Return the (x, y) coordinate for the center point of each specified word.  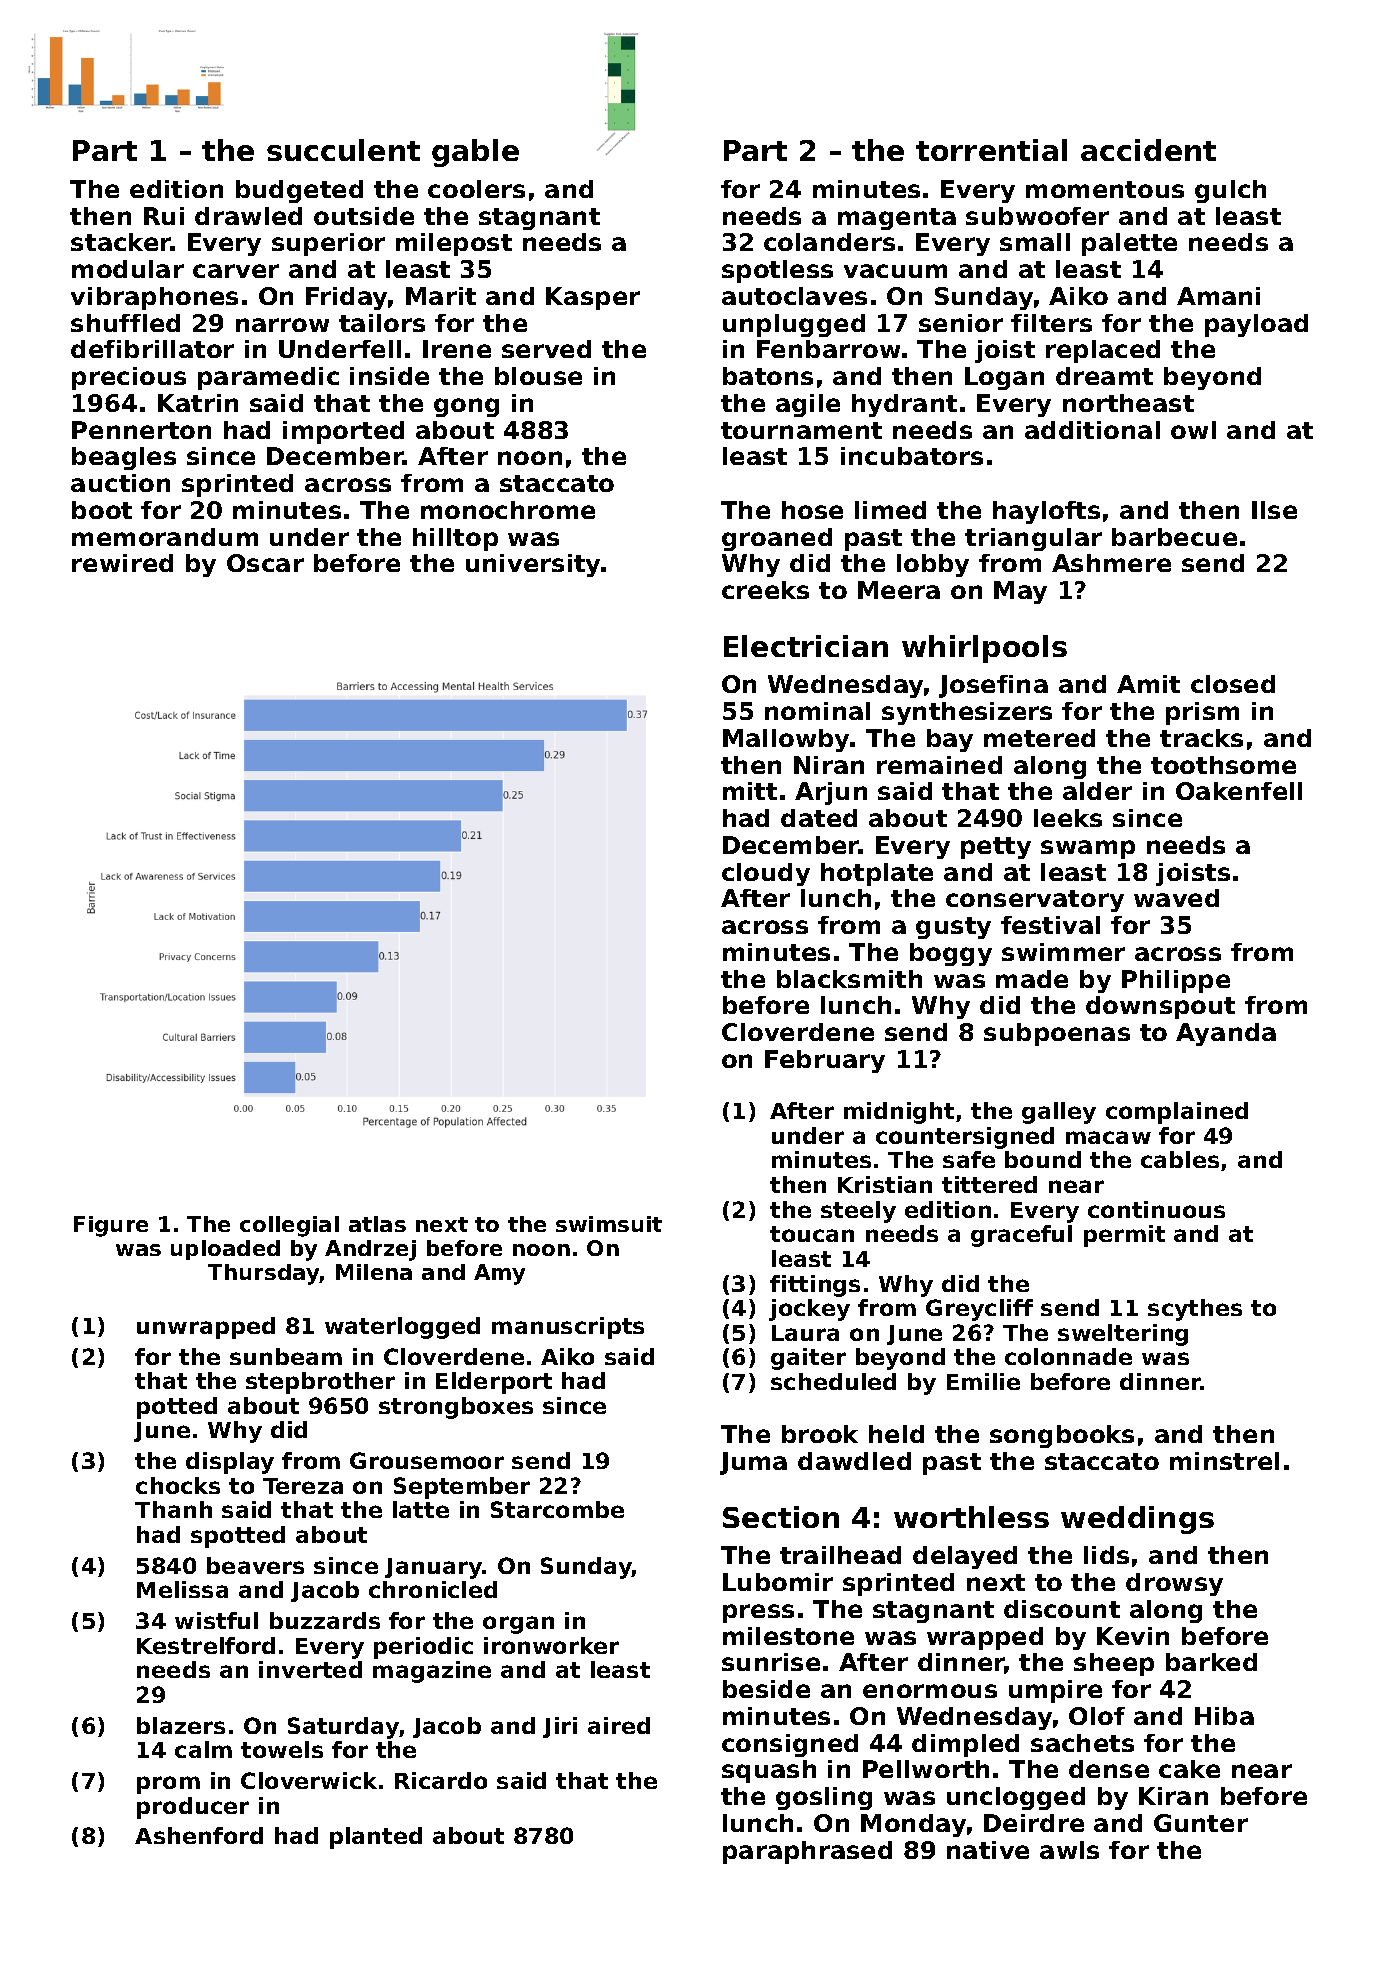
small (1035, 242)
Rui (164, 216)
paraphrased (807, 1852)
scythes (1195, 1310)
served (546, 349)
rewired (122, 563)
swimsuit (609, 1224)
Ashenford (199, 1835)
